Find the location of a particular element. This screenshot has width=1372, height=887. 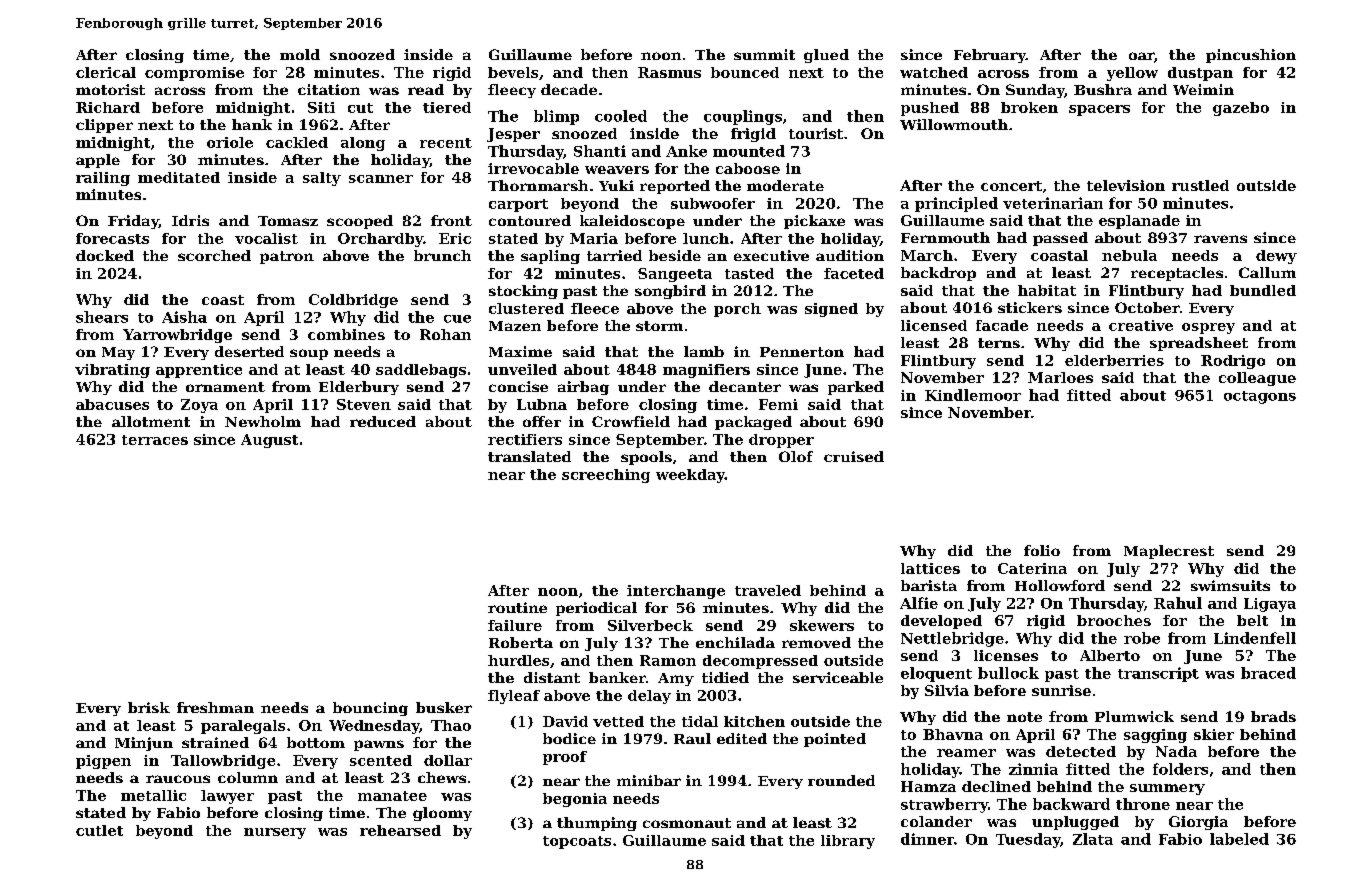

brads is located at coordinates (1273, 716).
